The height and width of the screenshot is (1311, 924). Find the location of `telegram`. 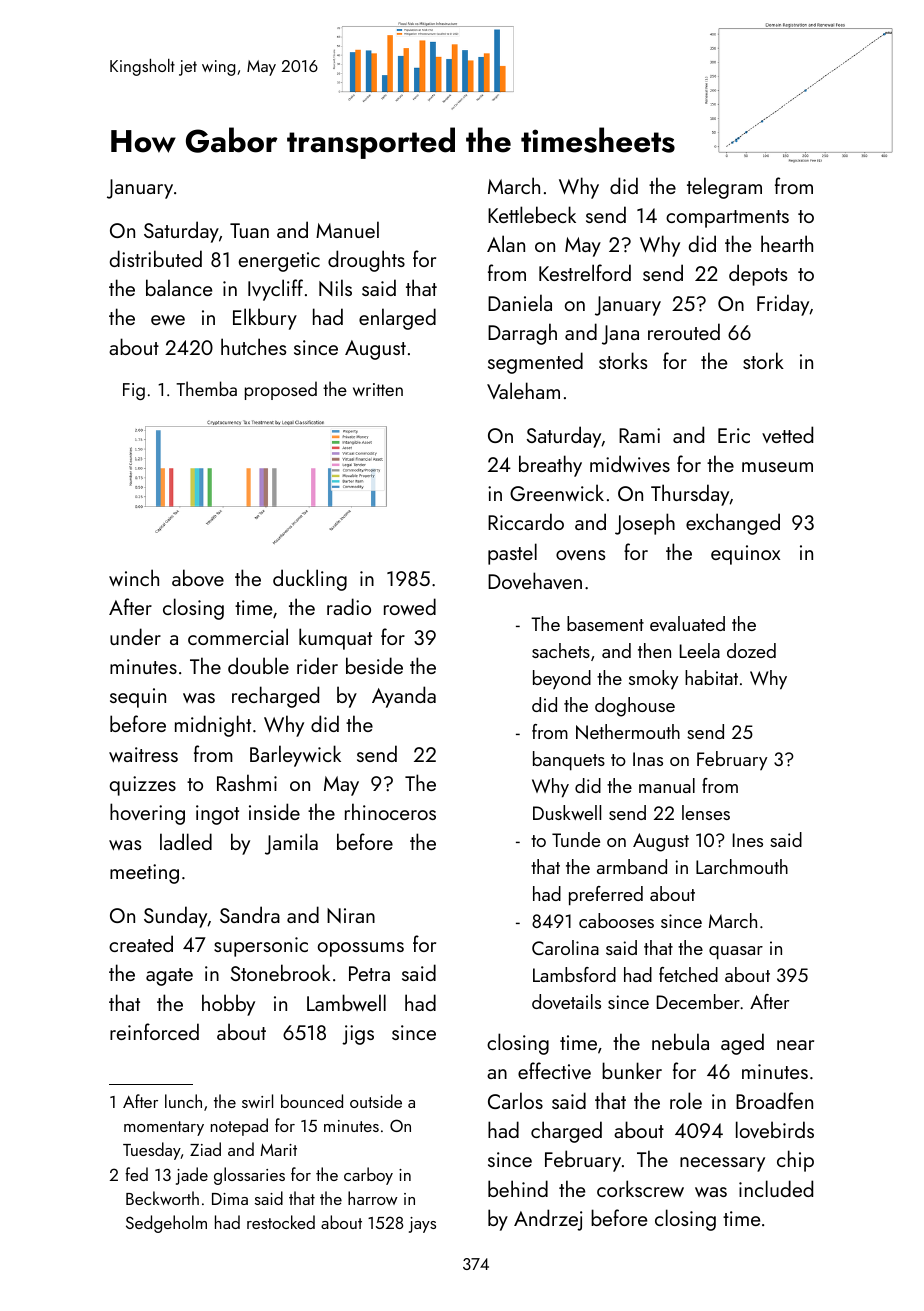

telegram is located at coordinates (724, 188).
